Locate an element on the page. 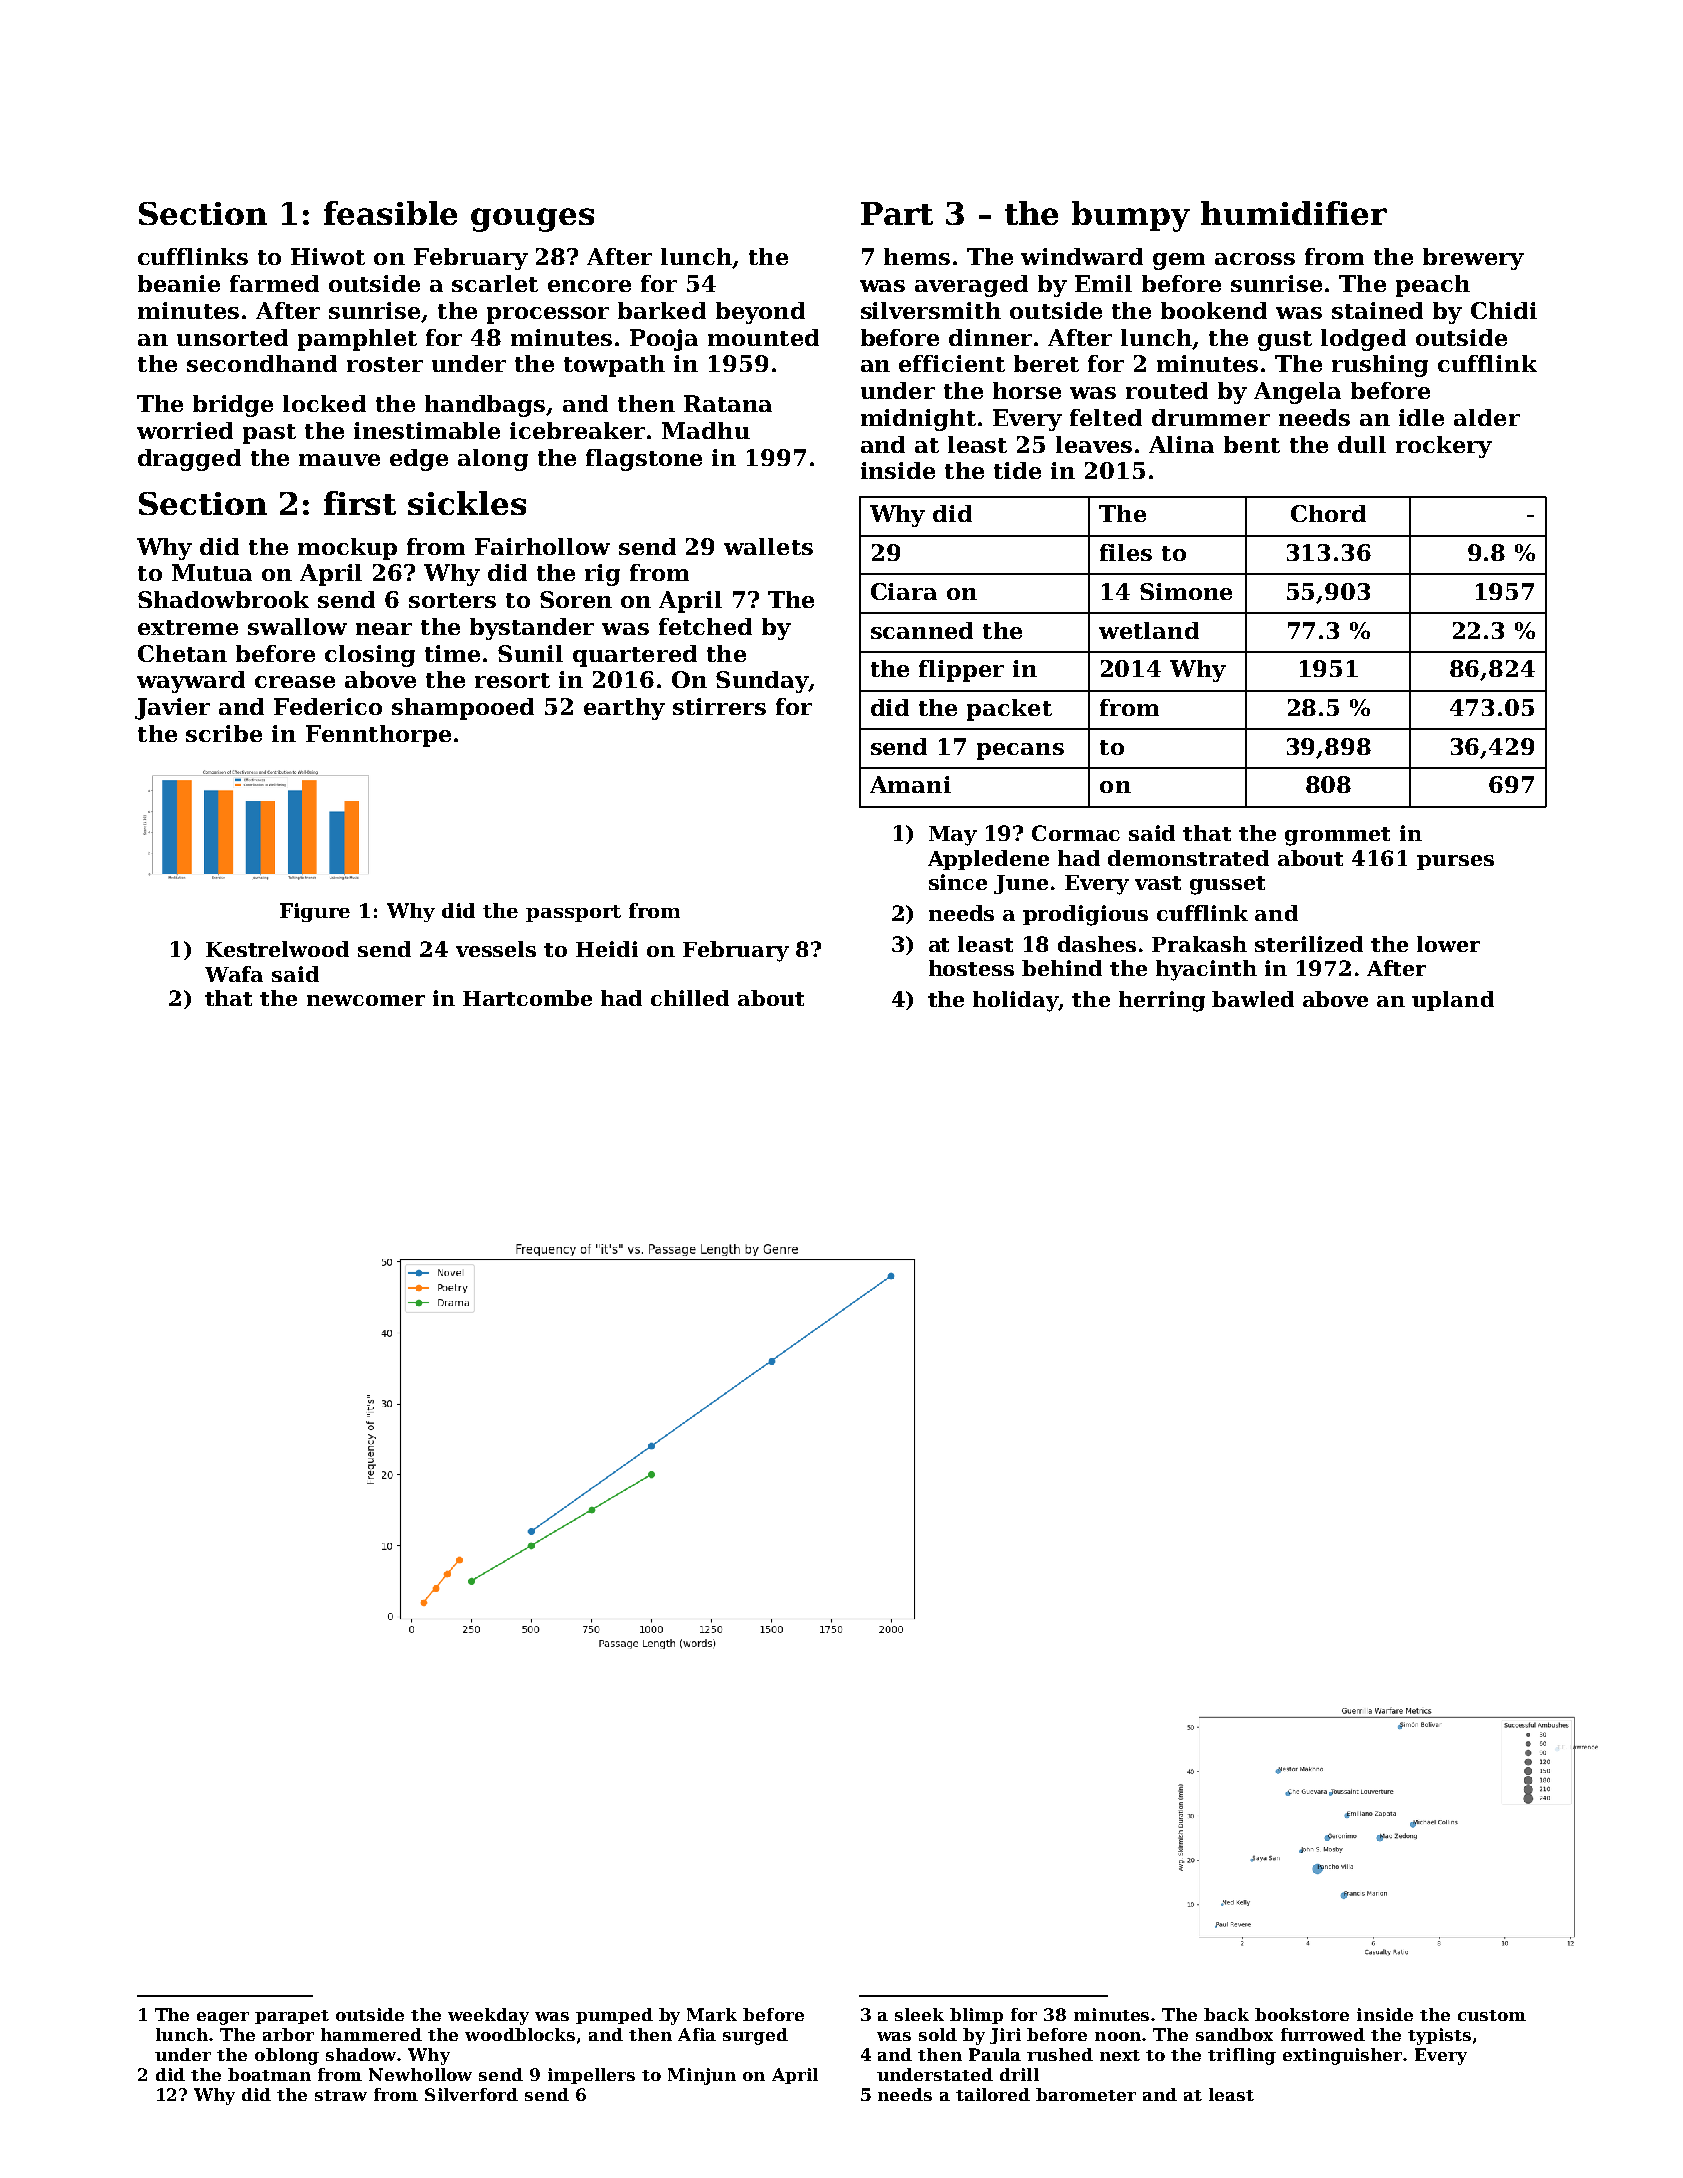  surged is located at coordinates (755, 2036).
